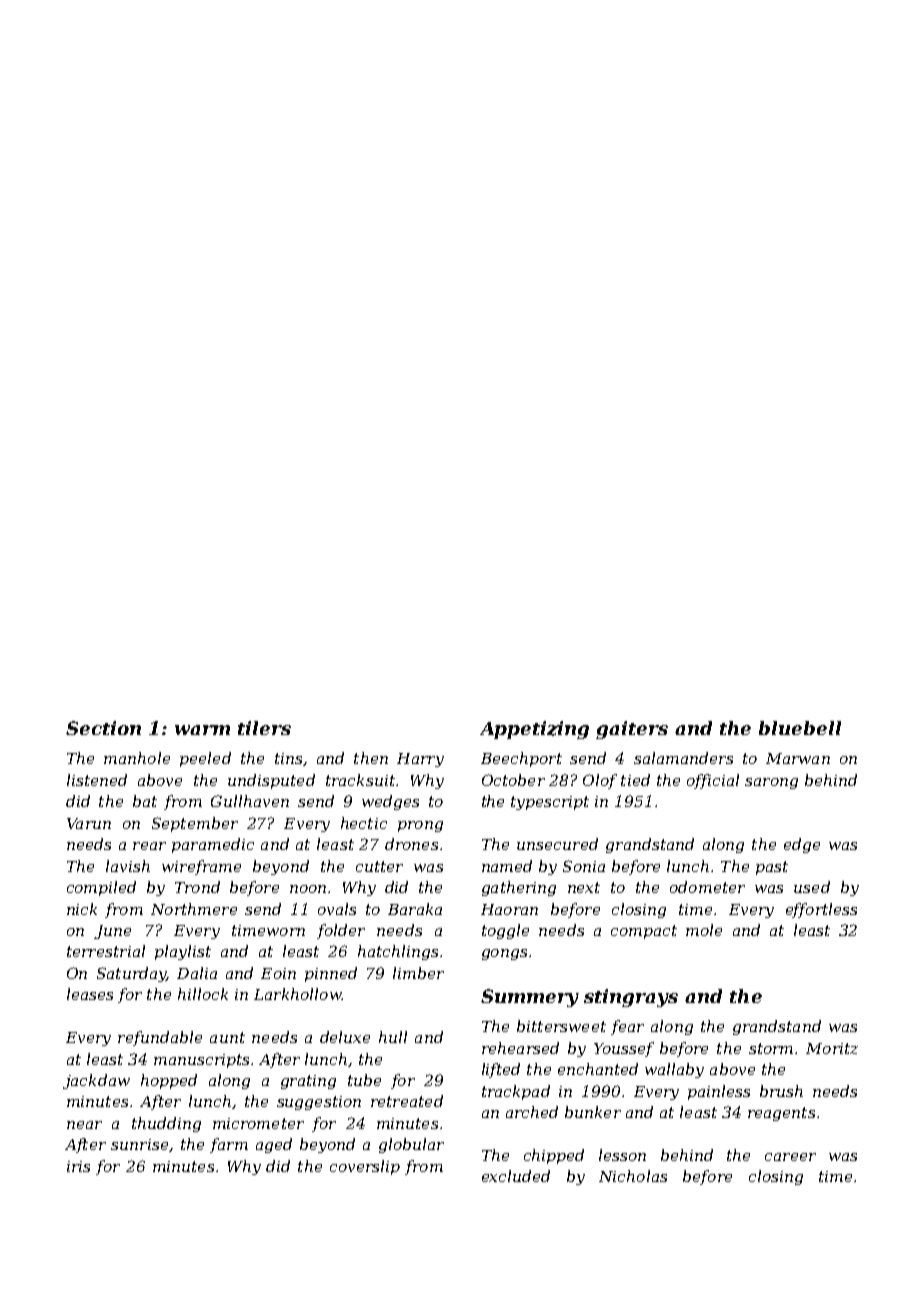 This screenshot has height=1308, width=924. Describe the element at coordinates (683, 758) in the screenshot. I see `salamanders` at that location.
